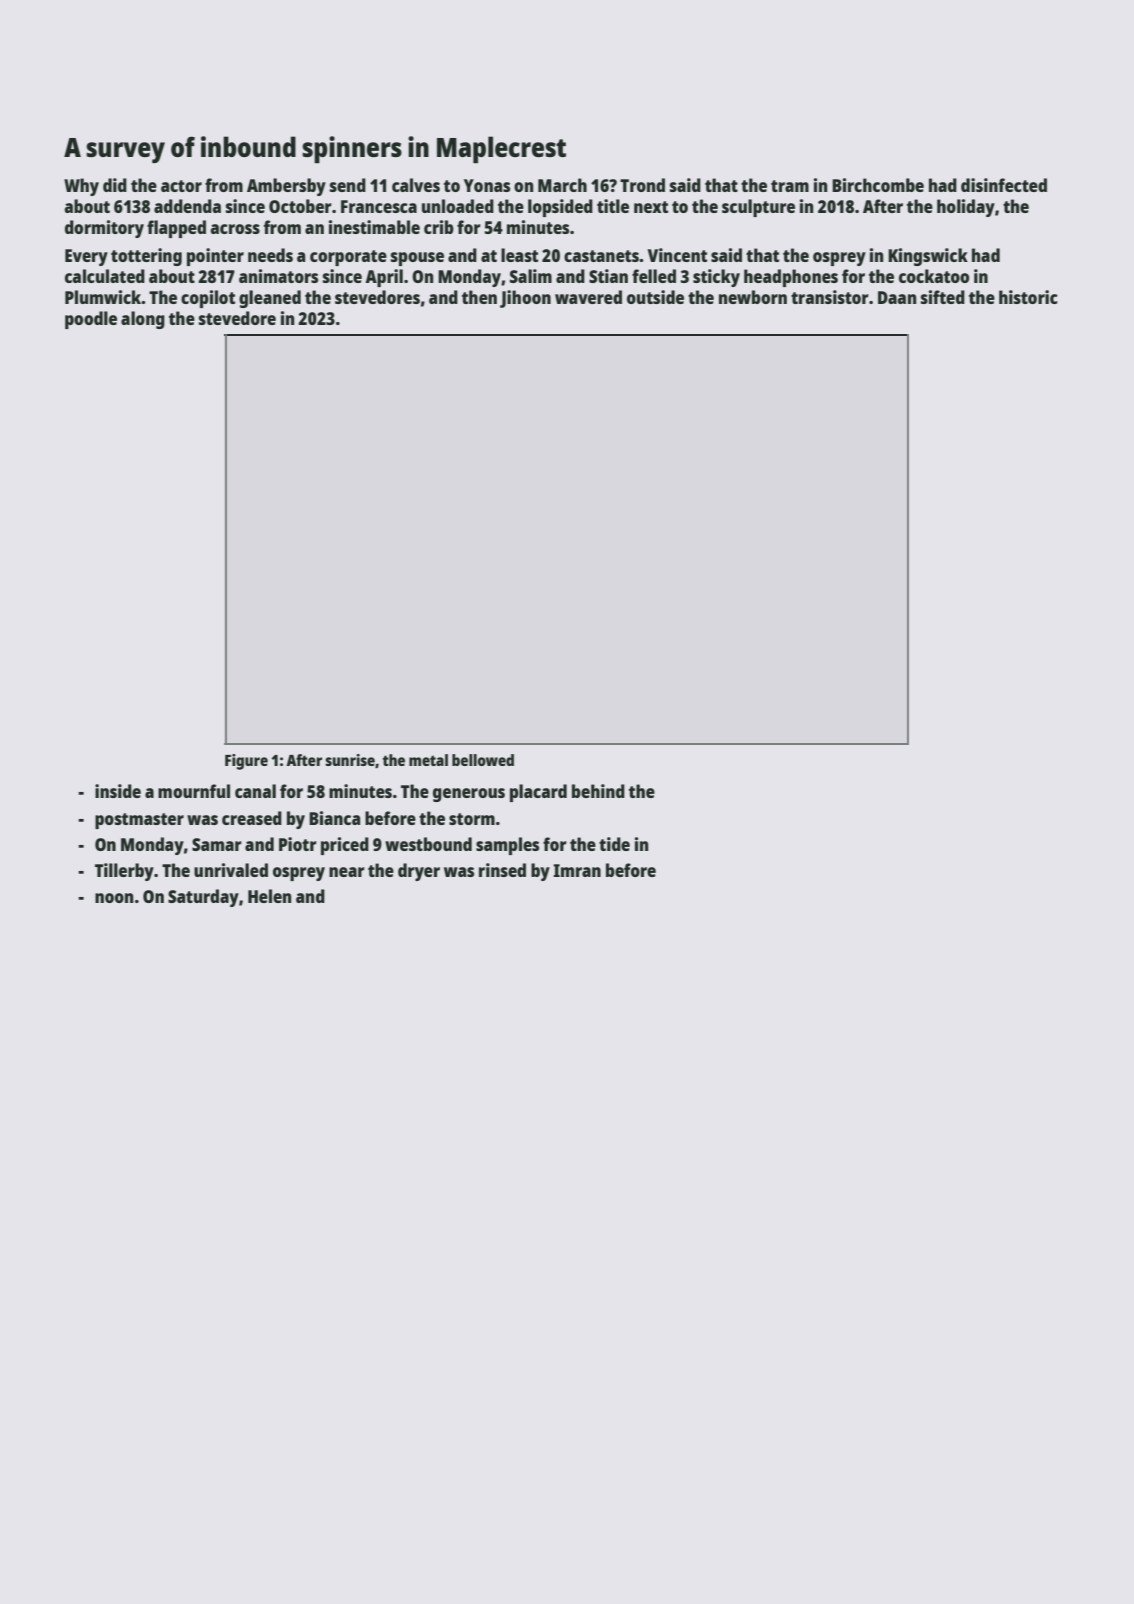 This screenshot has width=1134, height=1604. What do you see at coordinates (483, 760) in the screenshot?
I see `bellowed` at bounding box center [483, 760].
